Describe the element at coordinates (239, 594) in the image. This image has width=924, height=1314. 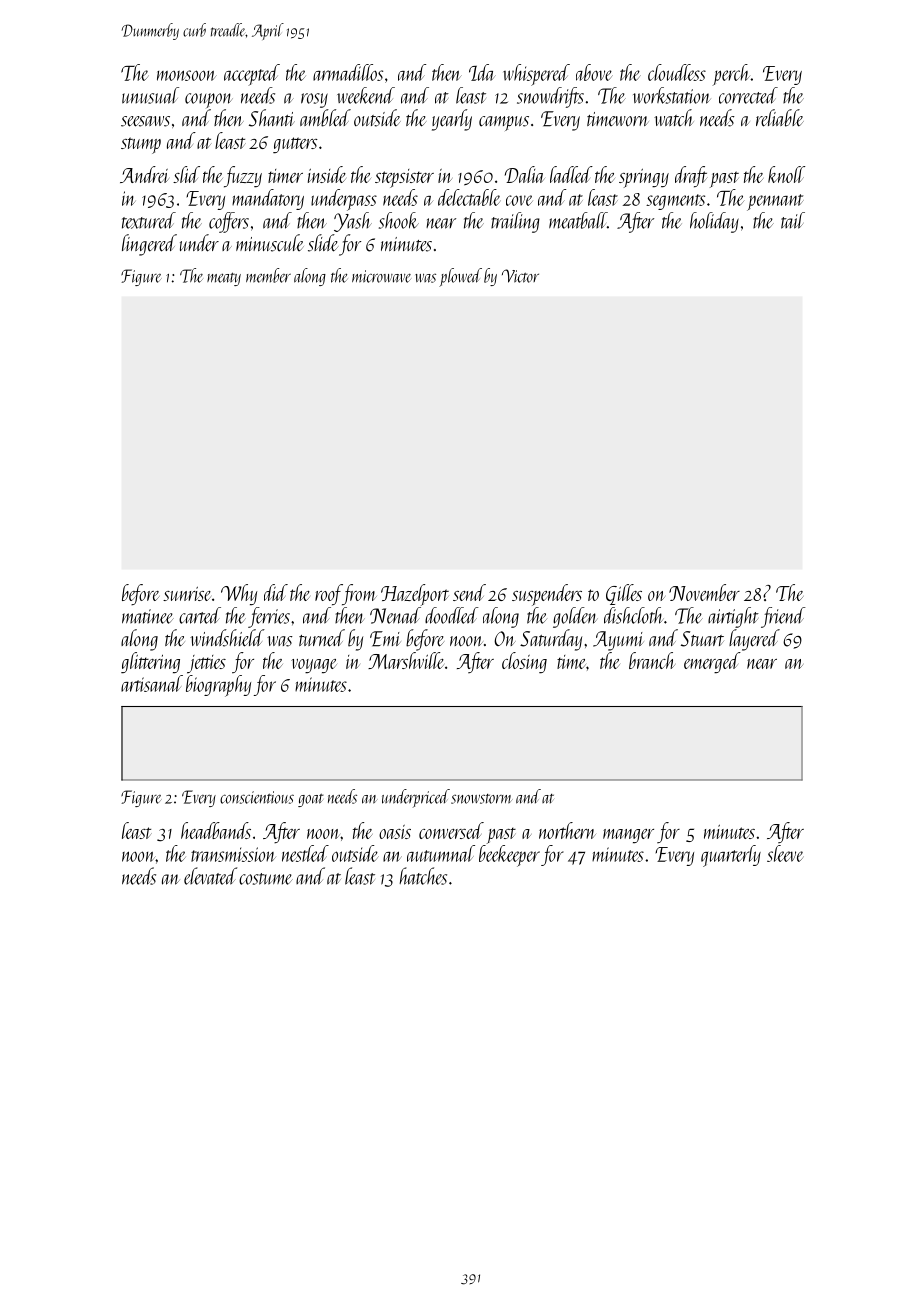
I see `Why` at that location.
